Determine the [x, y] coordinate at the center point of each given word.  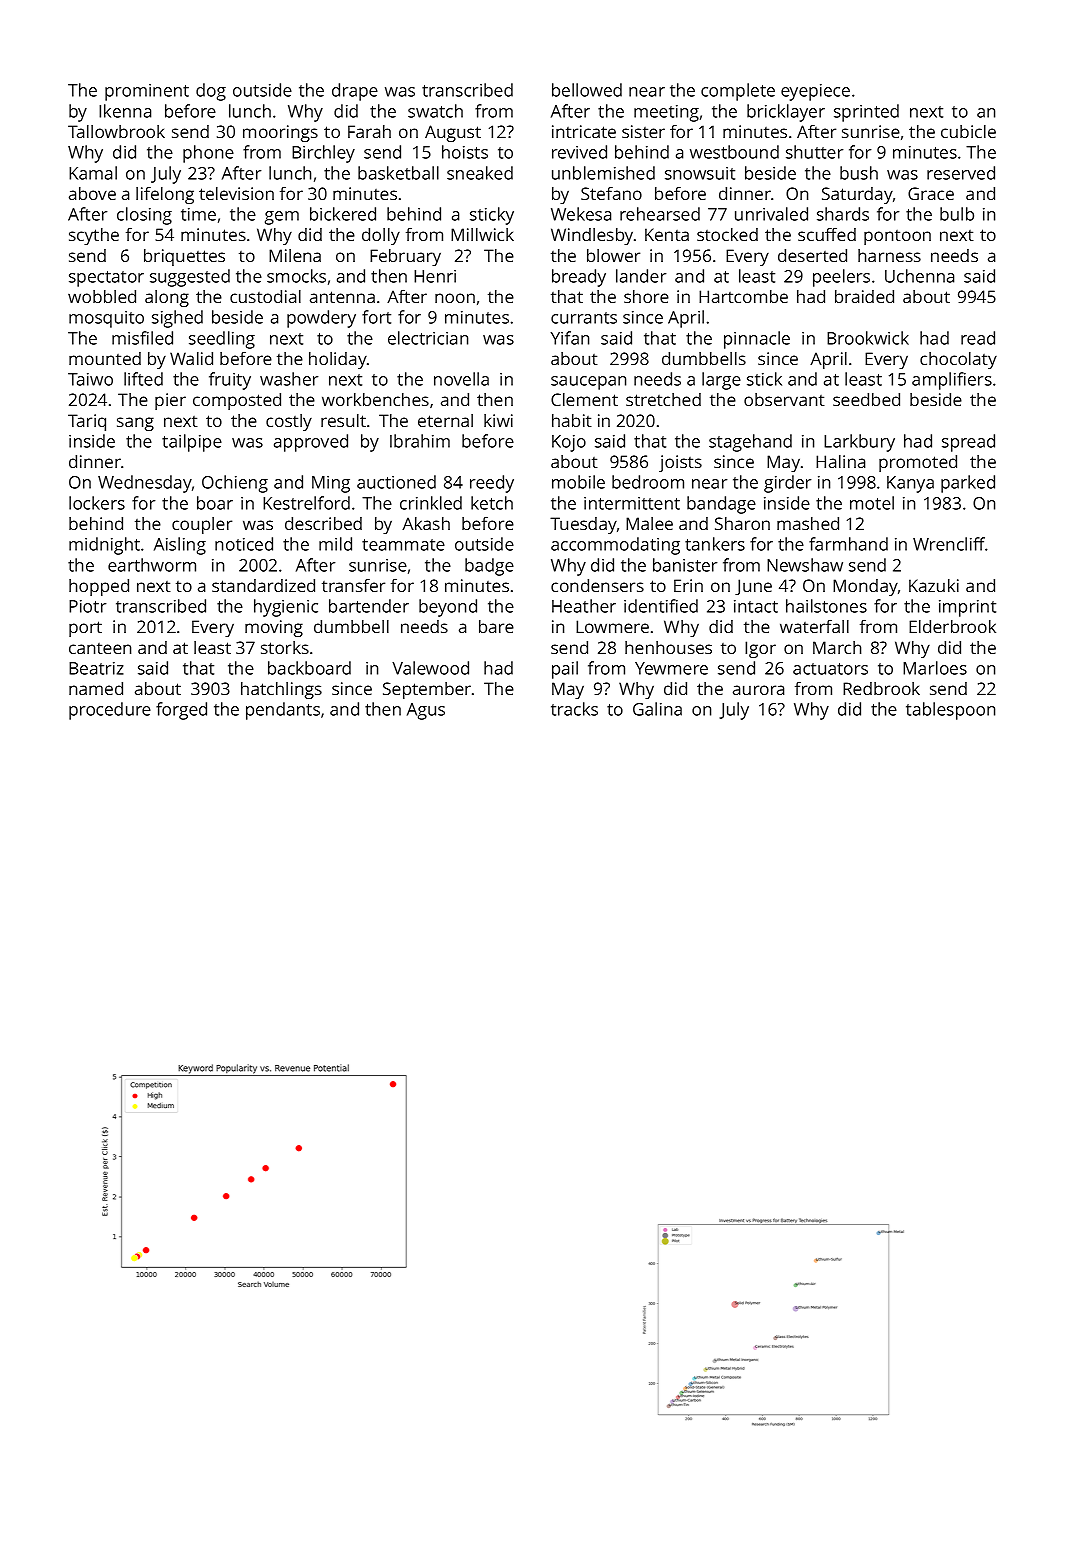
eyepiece [815, 92]
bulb [957, 214]
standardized [263, 585]
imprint [967, 608]
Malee [649, 523]
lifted [143, 379]
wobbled [102, 296]
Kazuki [934, 585]
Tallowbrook [116, 131]
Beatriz [96, 668]
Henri [435, 276]
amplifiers [952, 381]
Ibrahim [420, 441]
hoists [465, 152]
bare [496, 626]
